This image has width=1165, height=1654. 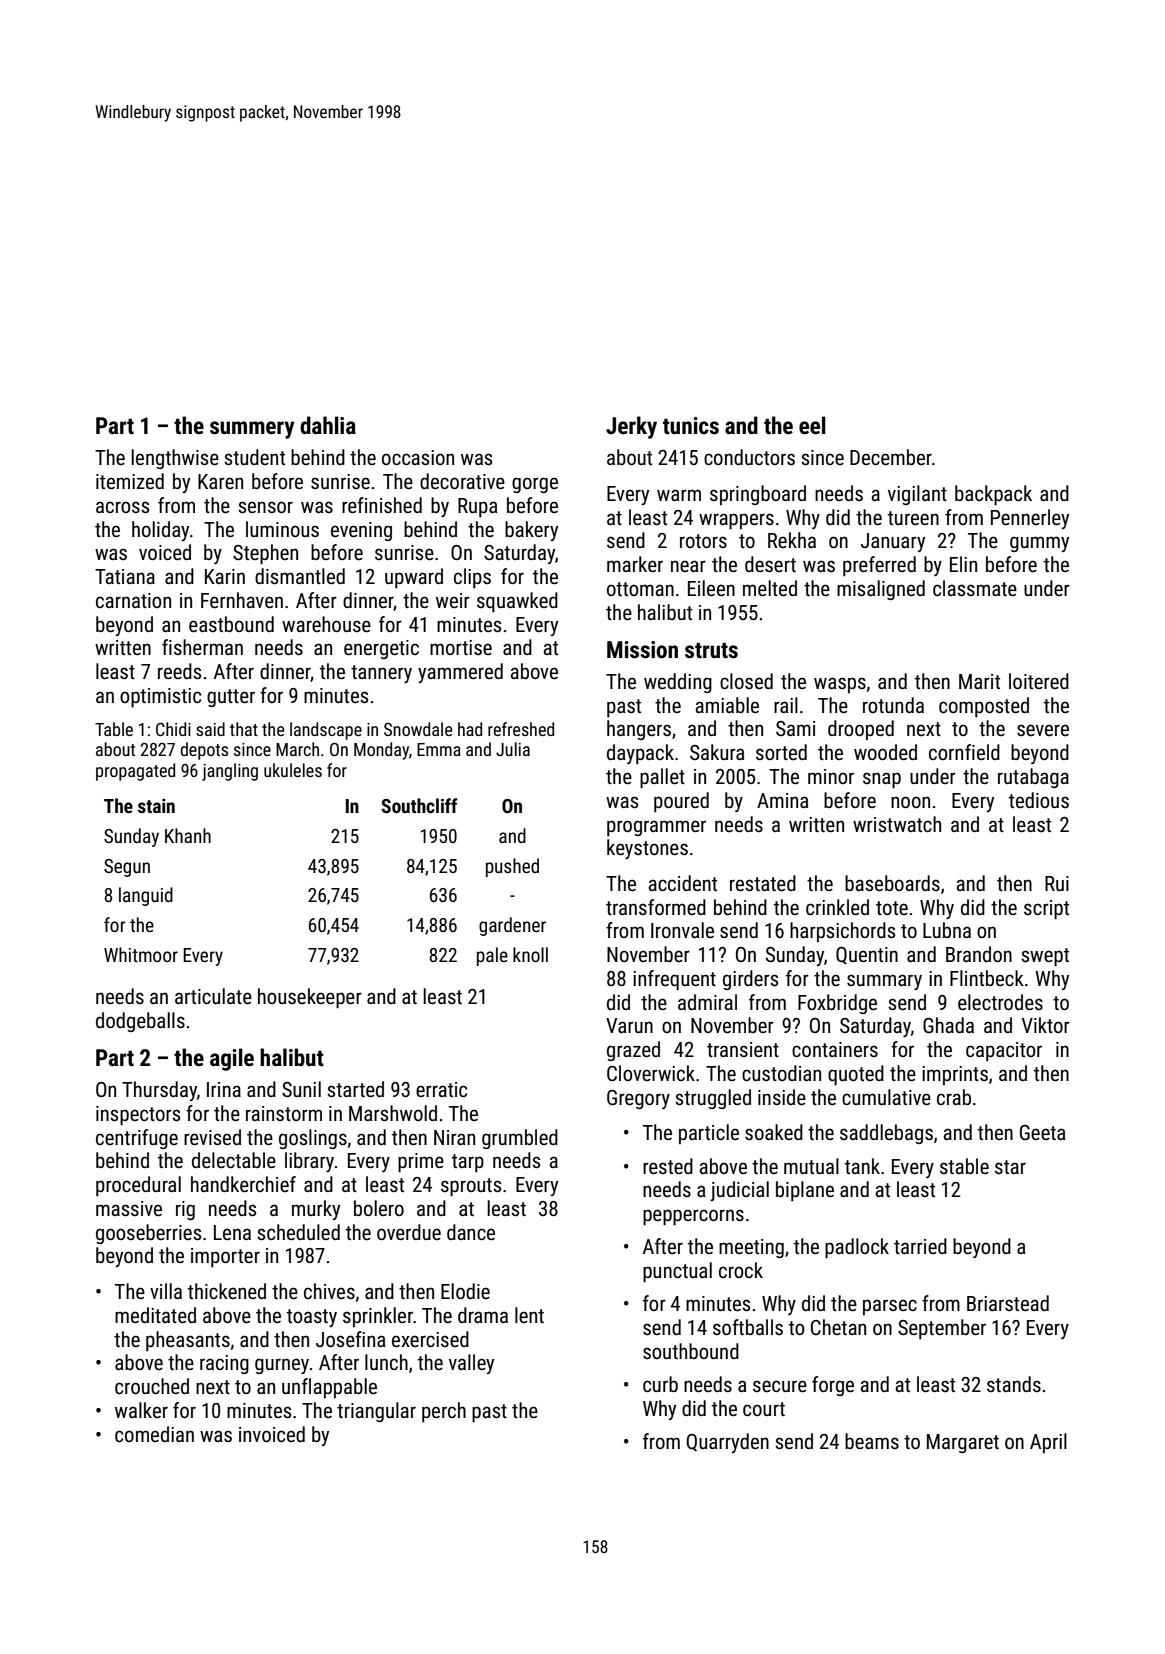 What do you see at coordinates (812, 425) in the image?
I see `eel` at bounding box center [812, 425].
